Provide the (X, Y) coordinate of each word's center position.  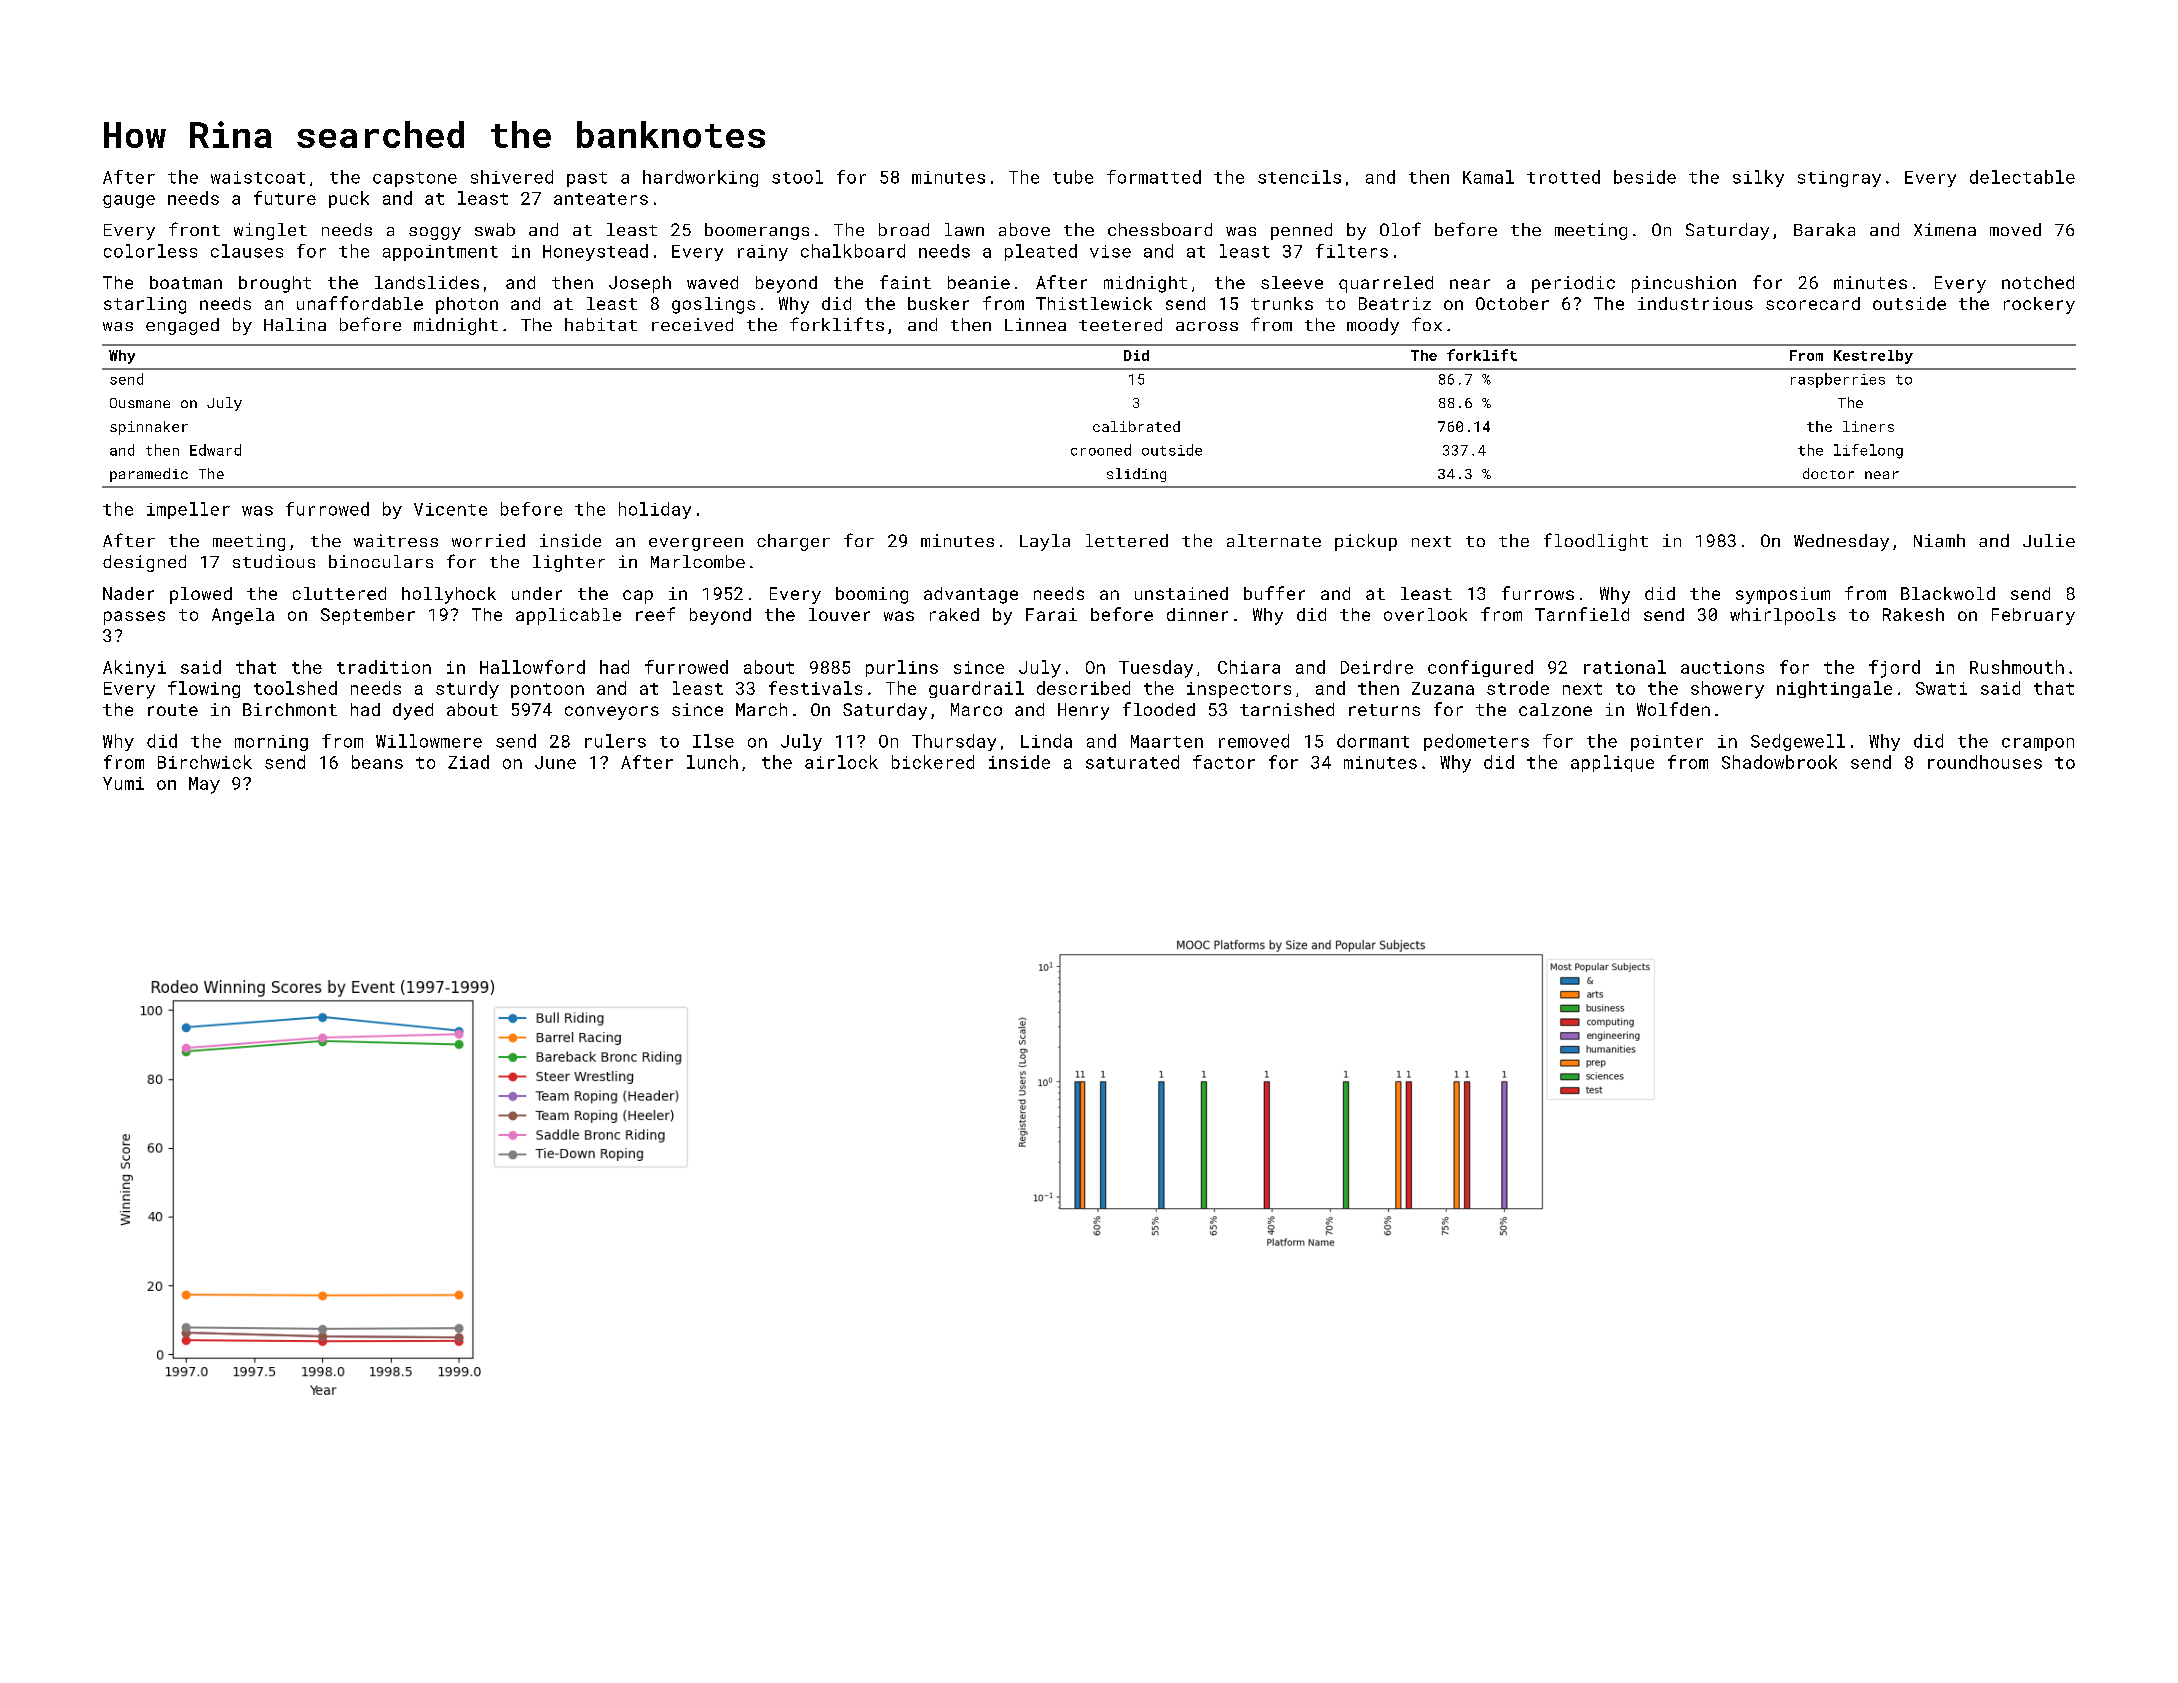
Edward (215, 450)
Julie (2049, 540)
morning (271, 743)
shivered (512, 177)
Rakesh (1913, 614)
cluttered (339, 593)
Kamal (1488, 177)
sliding (1136, 475)
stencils (1299, 177)
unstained (1181, 593)
